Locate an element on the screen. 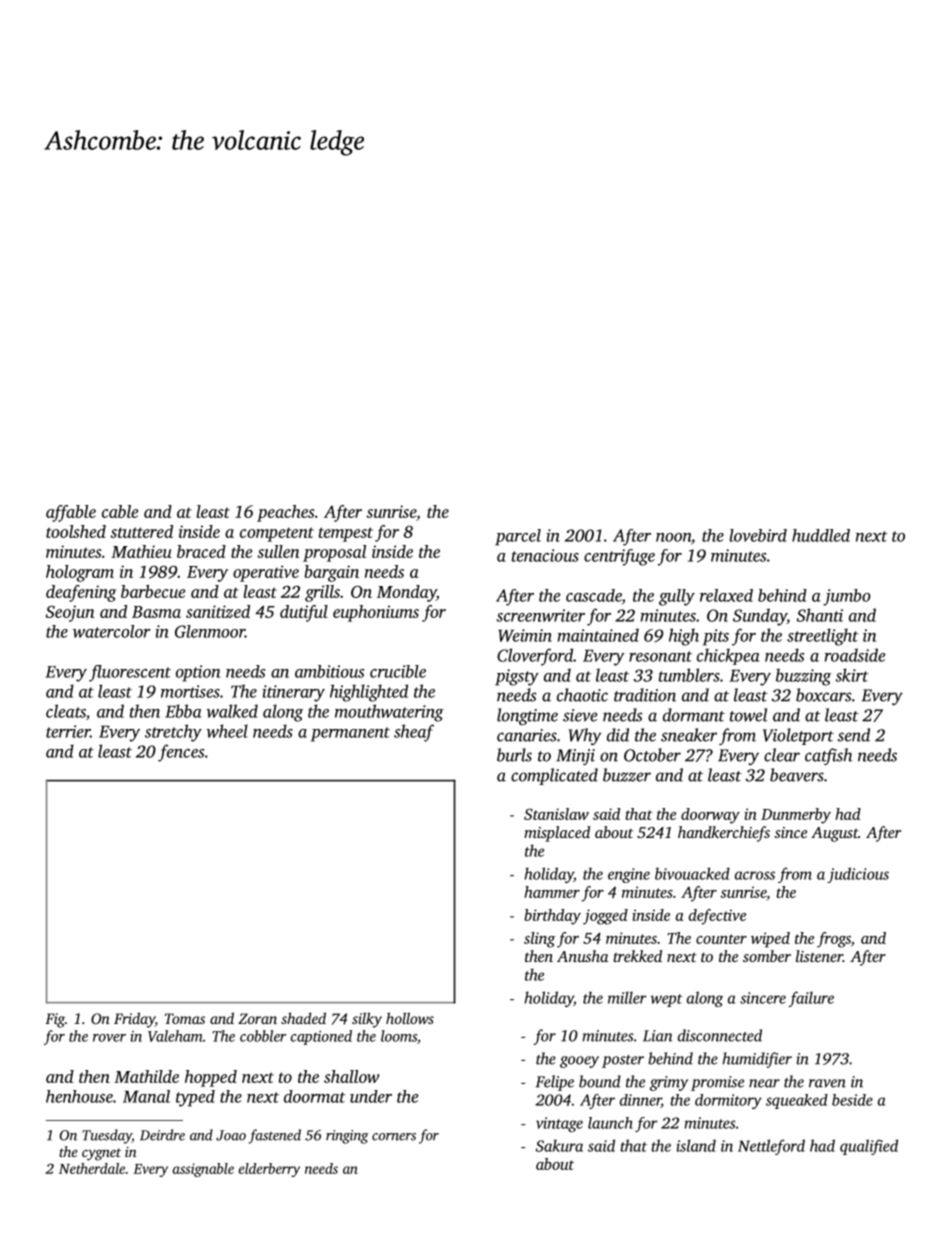 The height and width of the screenshot is (1233, 952). henhouse is located at coordinates (79, 1096).
